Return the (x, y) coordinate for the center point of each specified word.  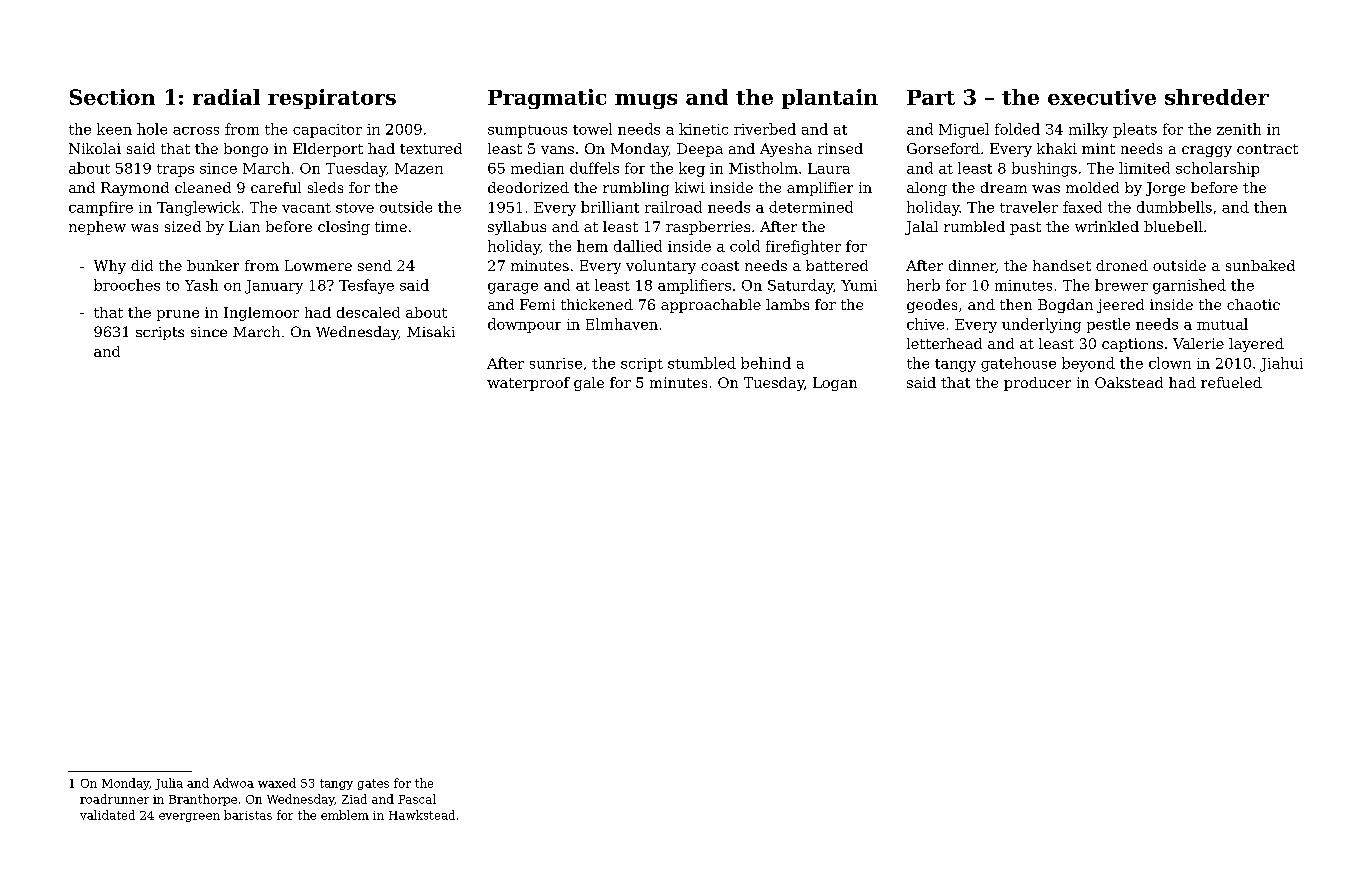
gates (373, 784)
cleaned (203, 187)
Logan (835, 384)
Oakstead (1129, 382)
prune (178, 315)
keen (114, 129)
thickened (597, 304)
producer (1037, 384)
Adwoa (233, 783)
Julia (169, 784)
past (1025, 228)
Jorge (1165, 189)
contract (1267, 149)
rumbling (636, 189)
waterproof (528, 384)
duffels (594, 168)
